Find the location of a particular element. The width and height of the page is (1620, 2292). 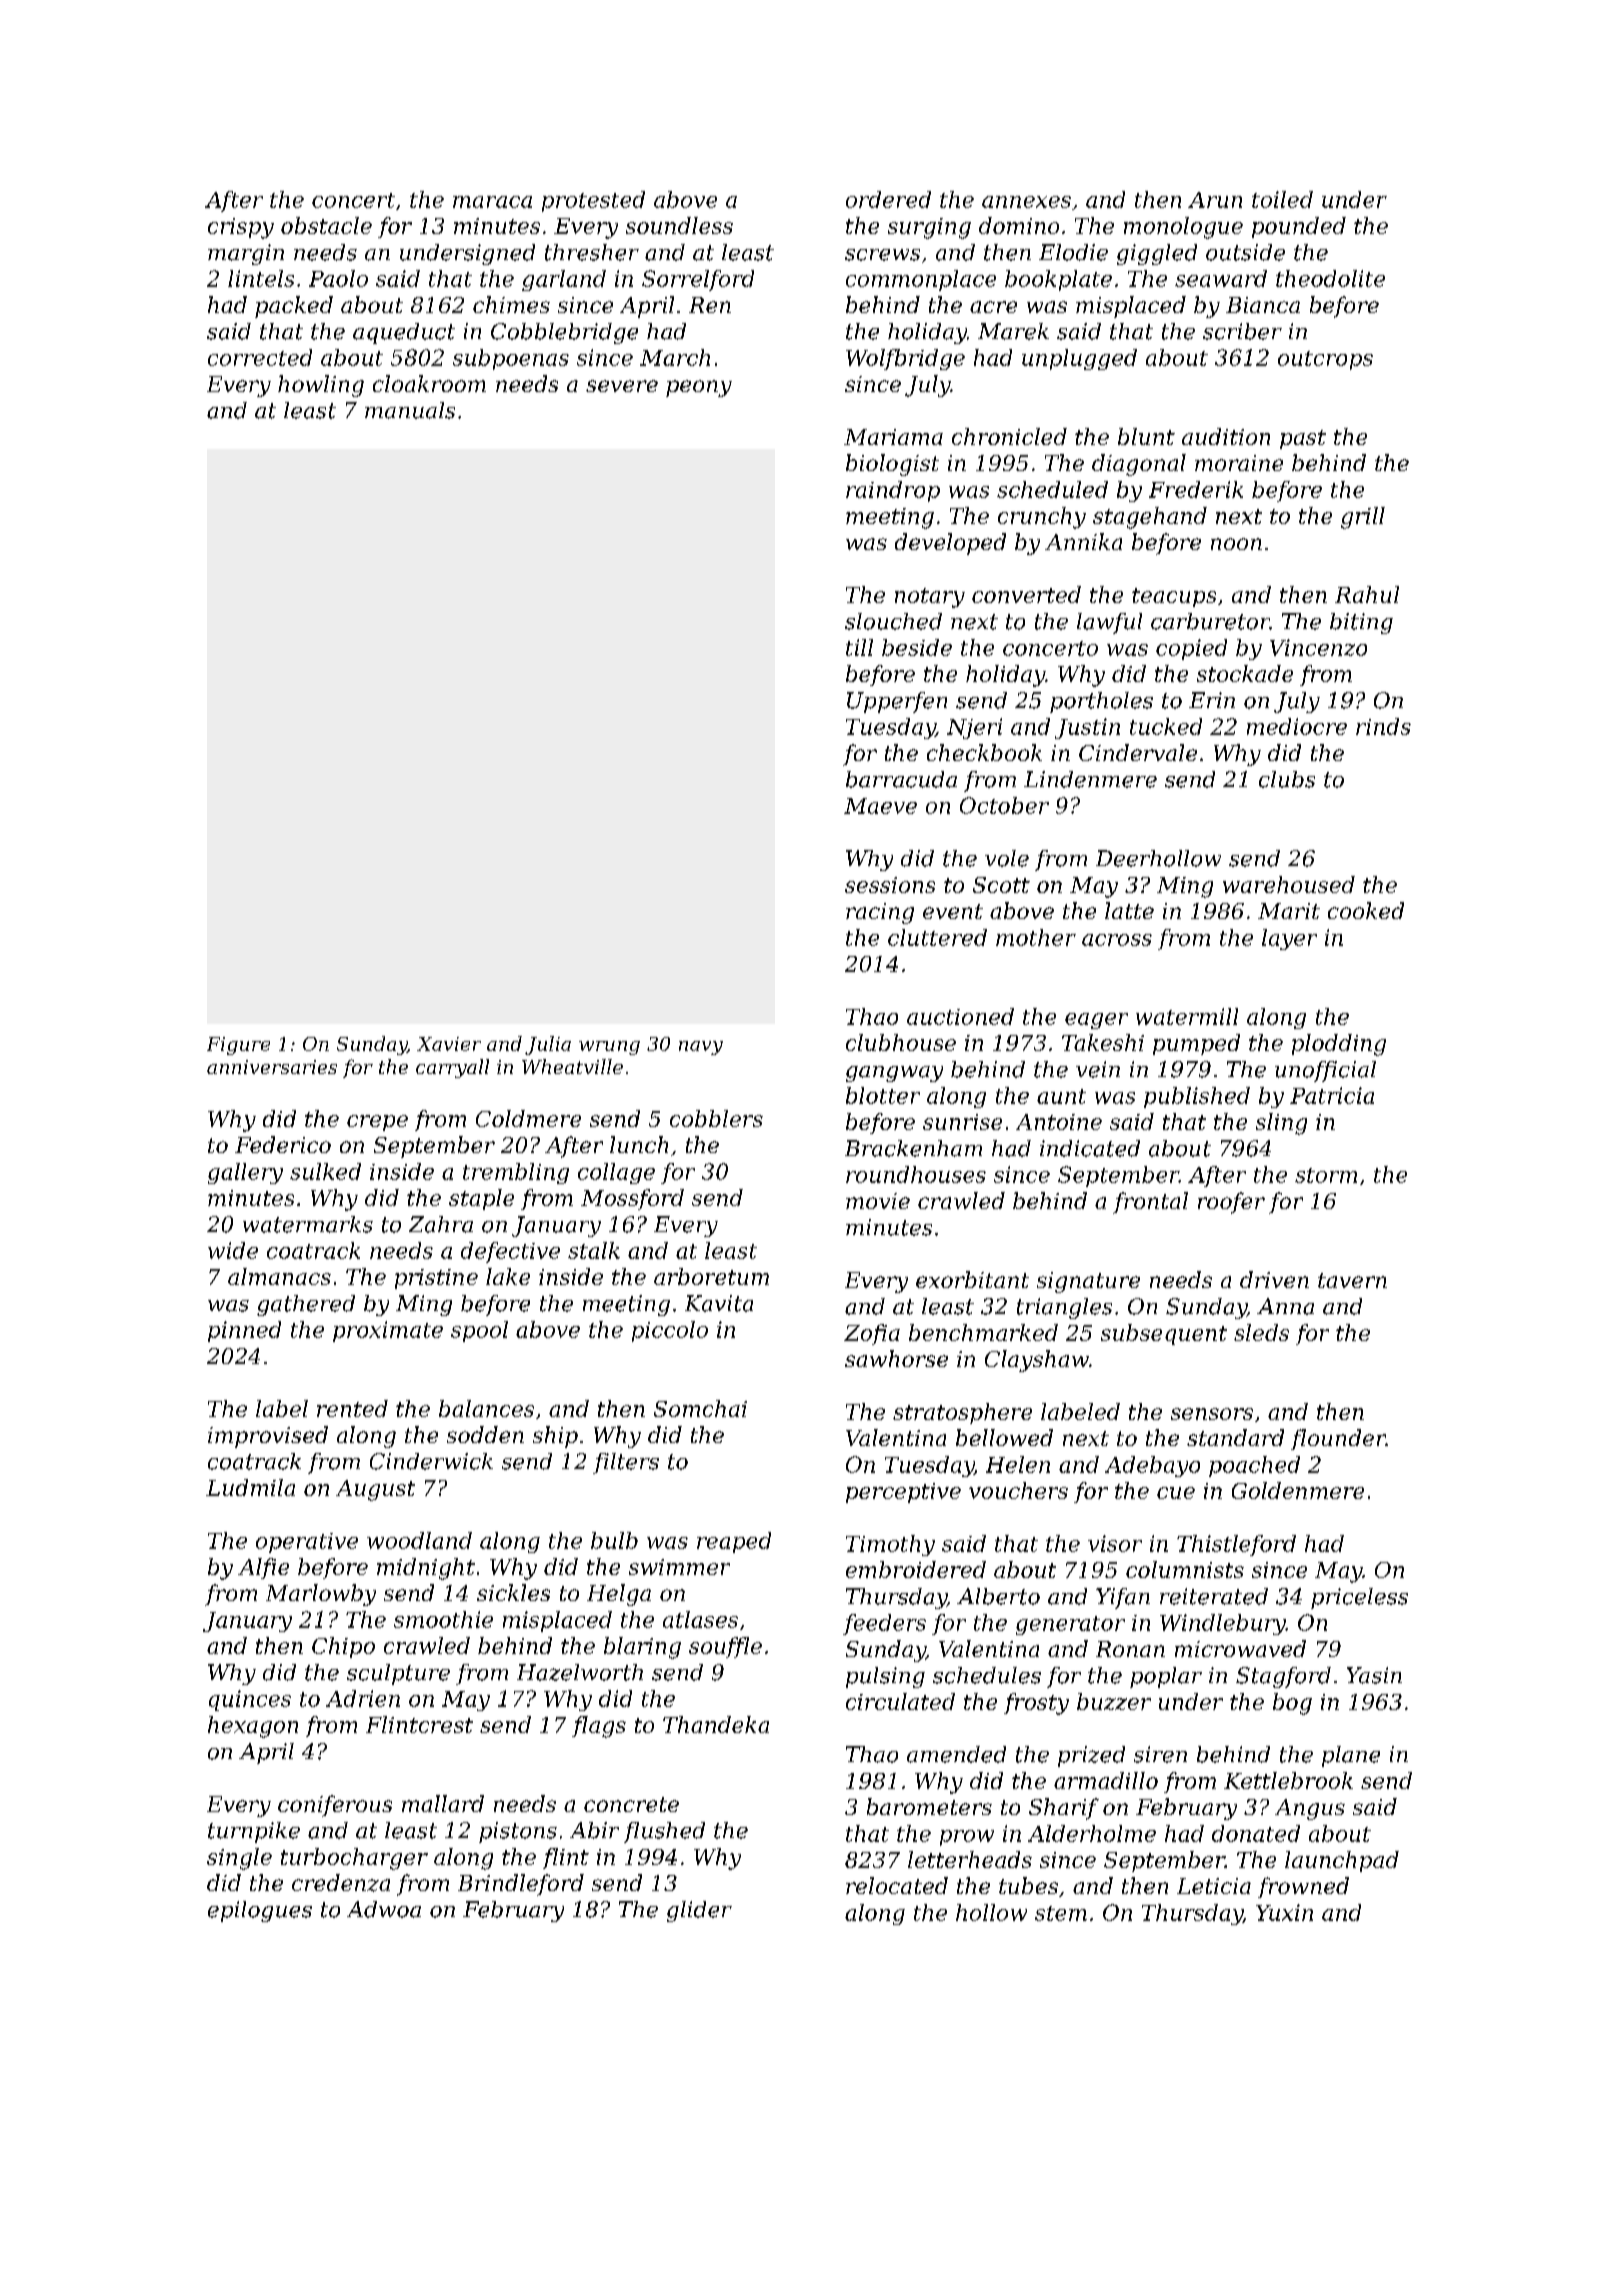

visor is located at coordinates (1115, 1543).
